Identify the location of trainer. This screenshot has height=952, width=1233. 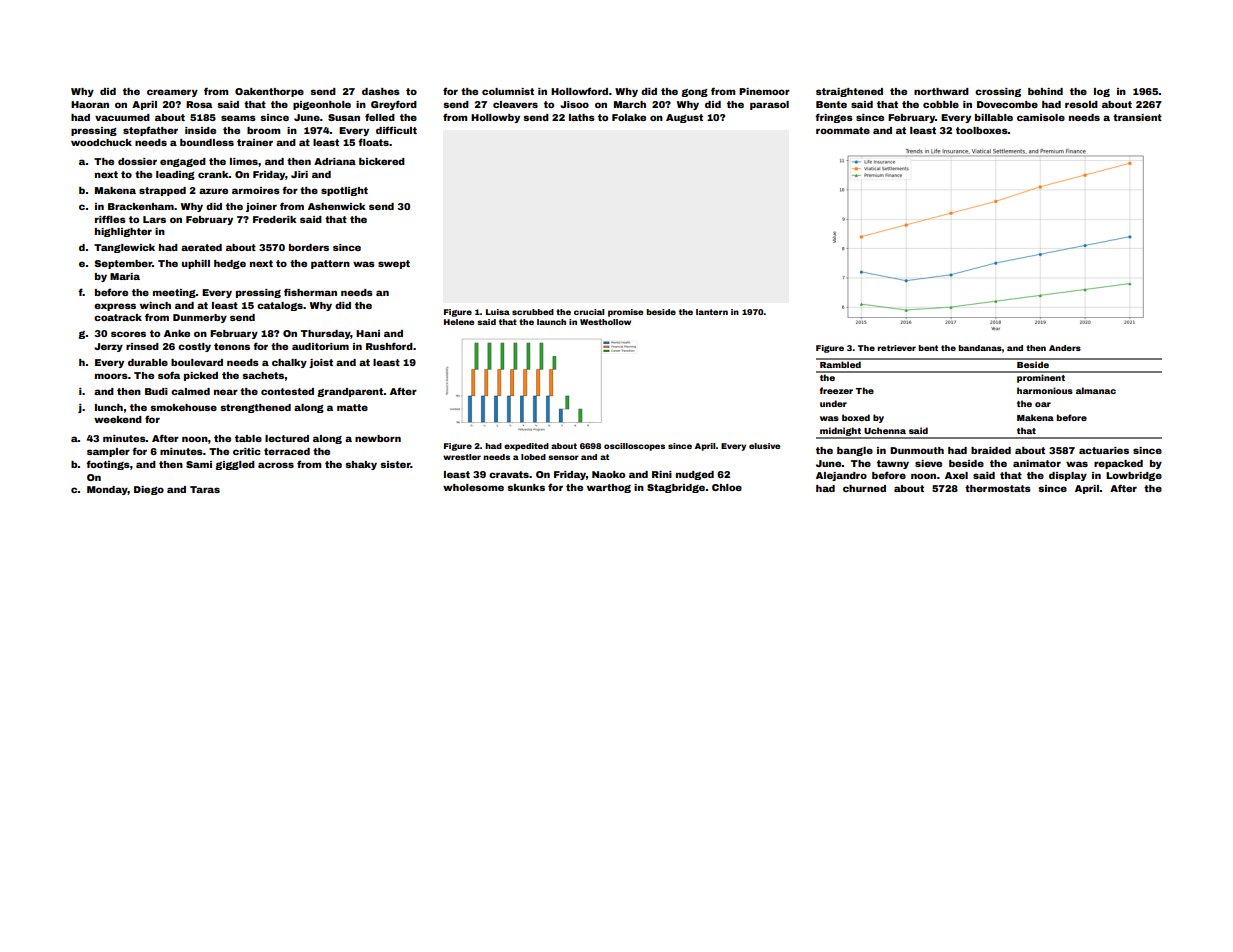
(255, 142).
